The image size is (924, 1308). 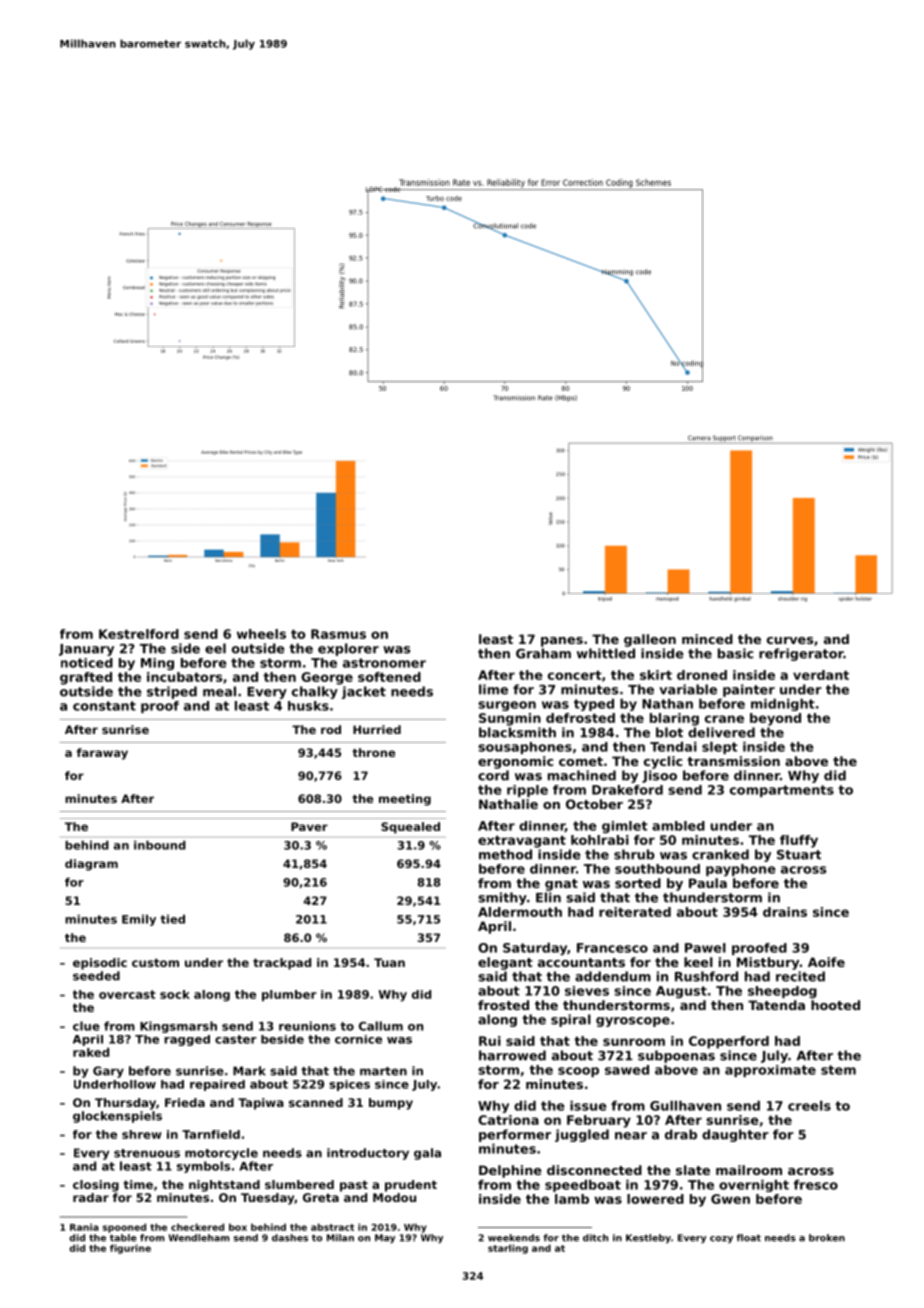 What do you see at coordinates (139, 634) in the screenshot?
I see `Kestrelford` at bounding box center [139, 634].
